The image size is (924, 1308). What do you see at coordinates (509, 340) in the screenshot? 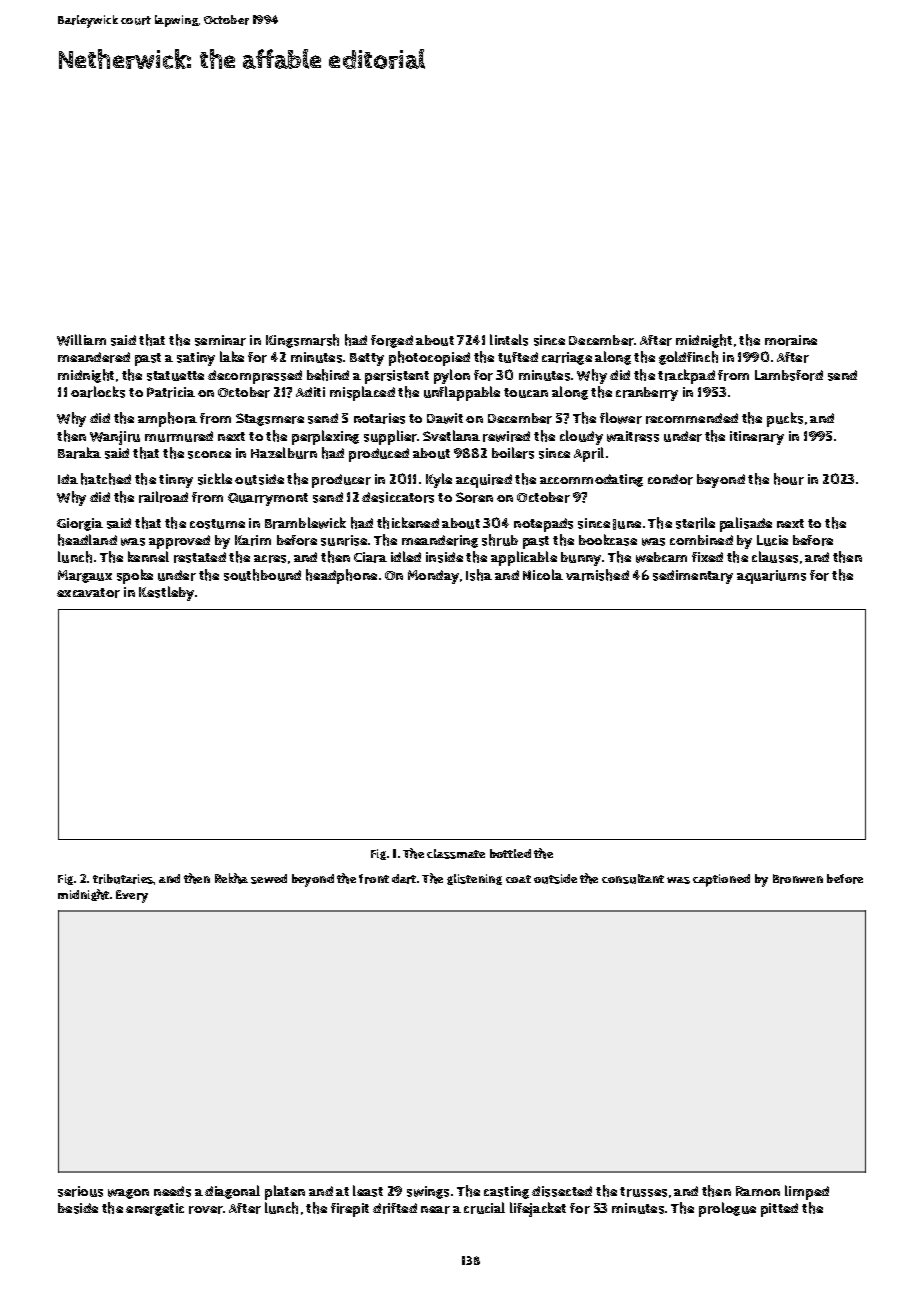
I see `lintels` at bounding box center [509, 340].
